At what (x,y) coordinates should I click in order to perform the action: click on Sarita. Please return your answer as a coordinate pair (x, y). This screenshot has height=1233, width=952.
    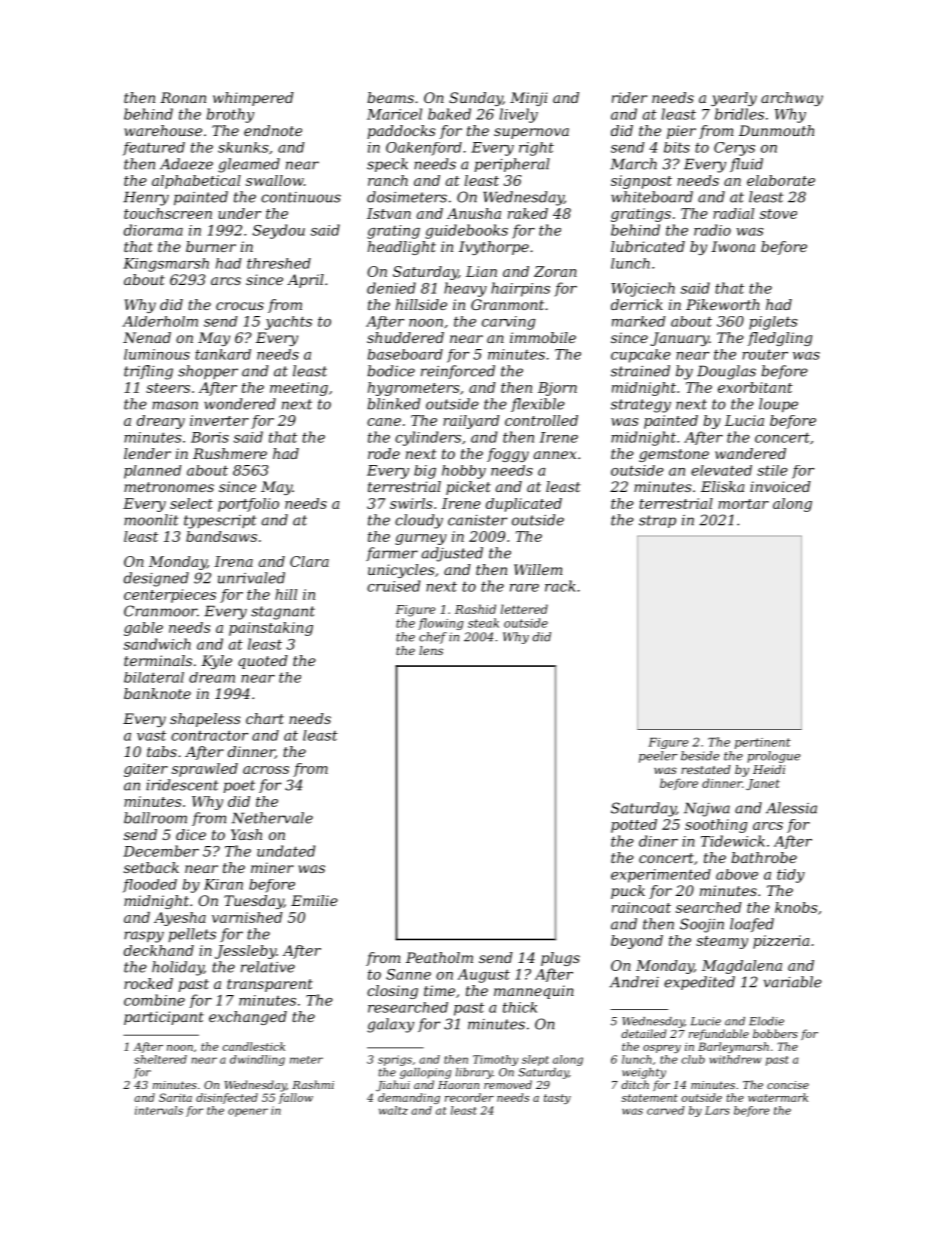
    Looking at the image, I should click on (175, 1097).
